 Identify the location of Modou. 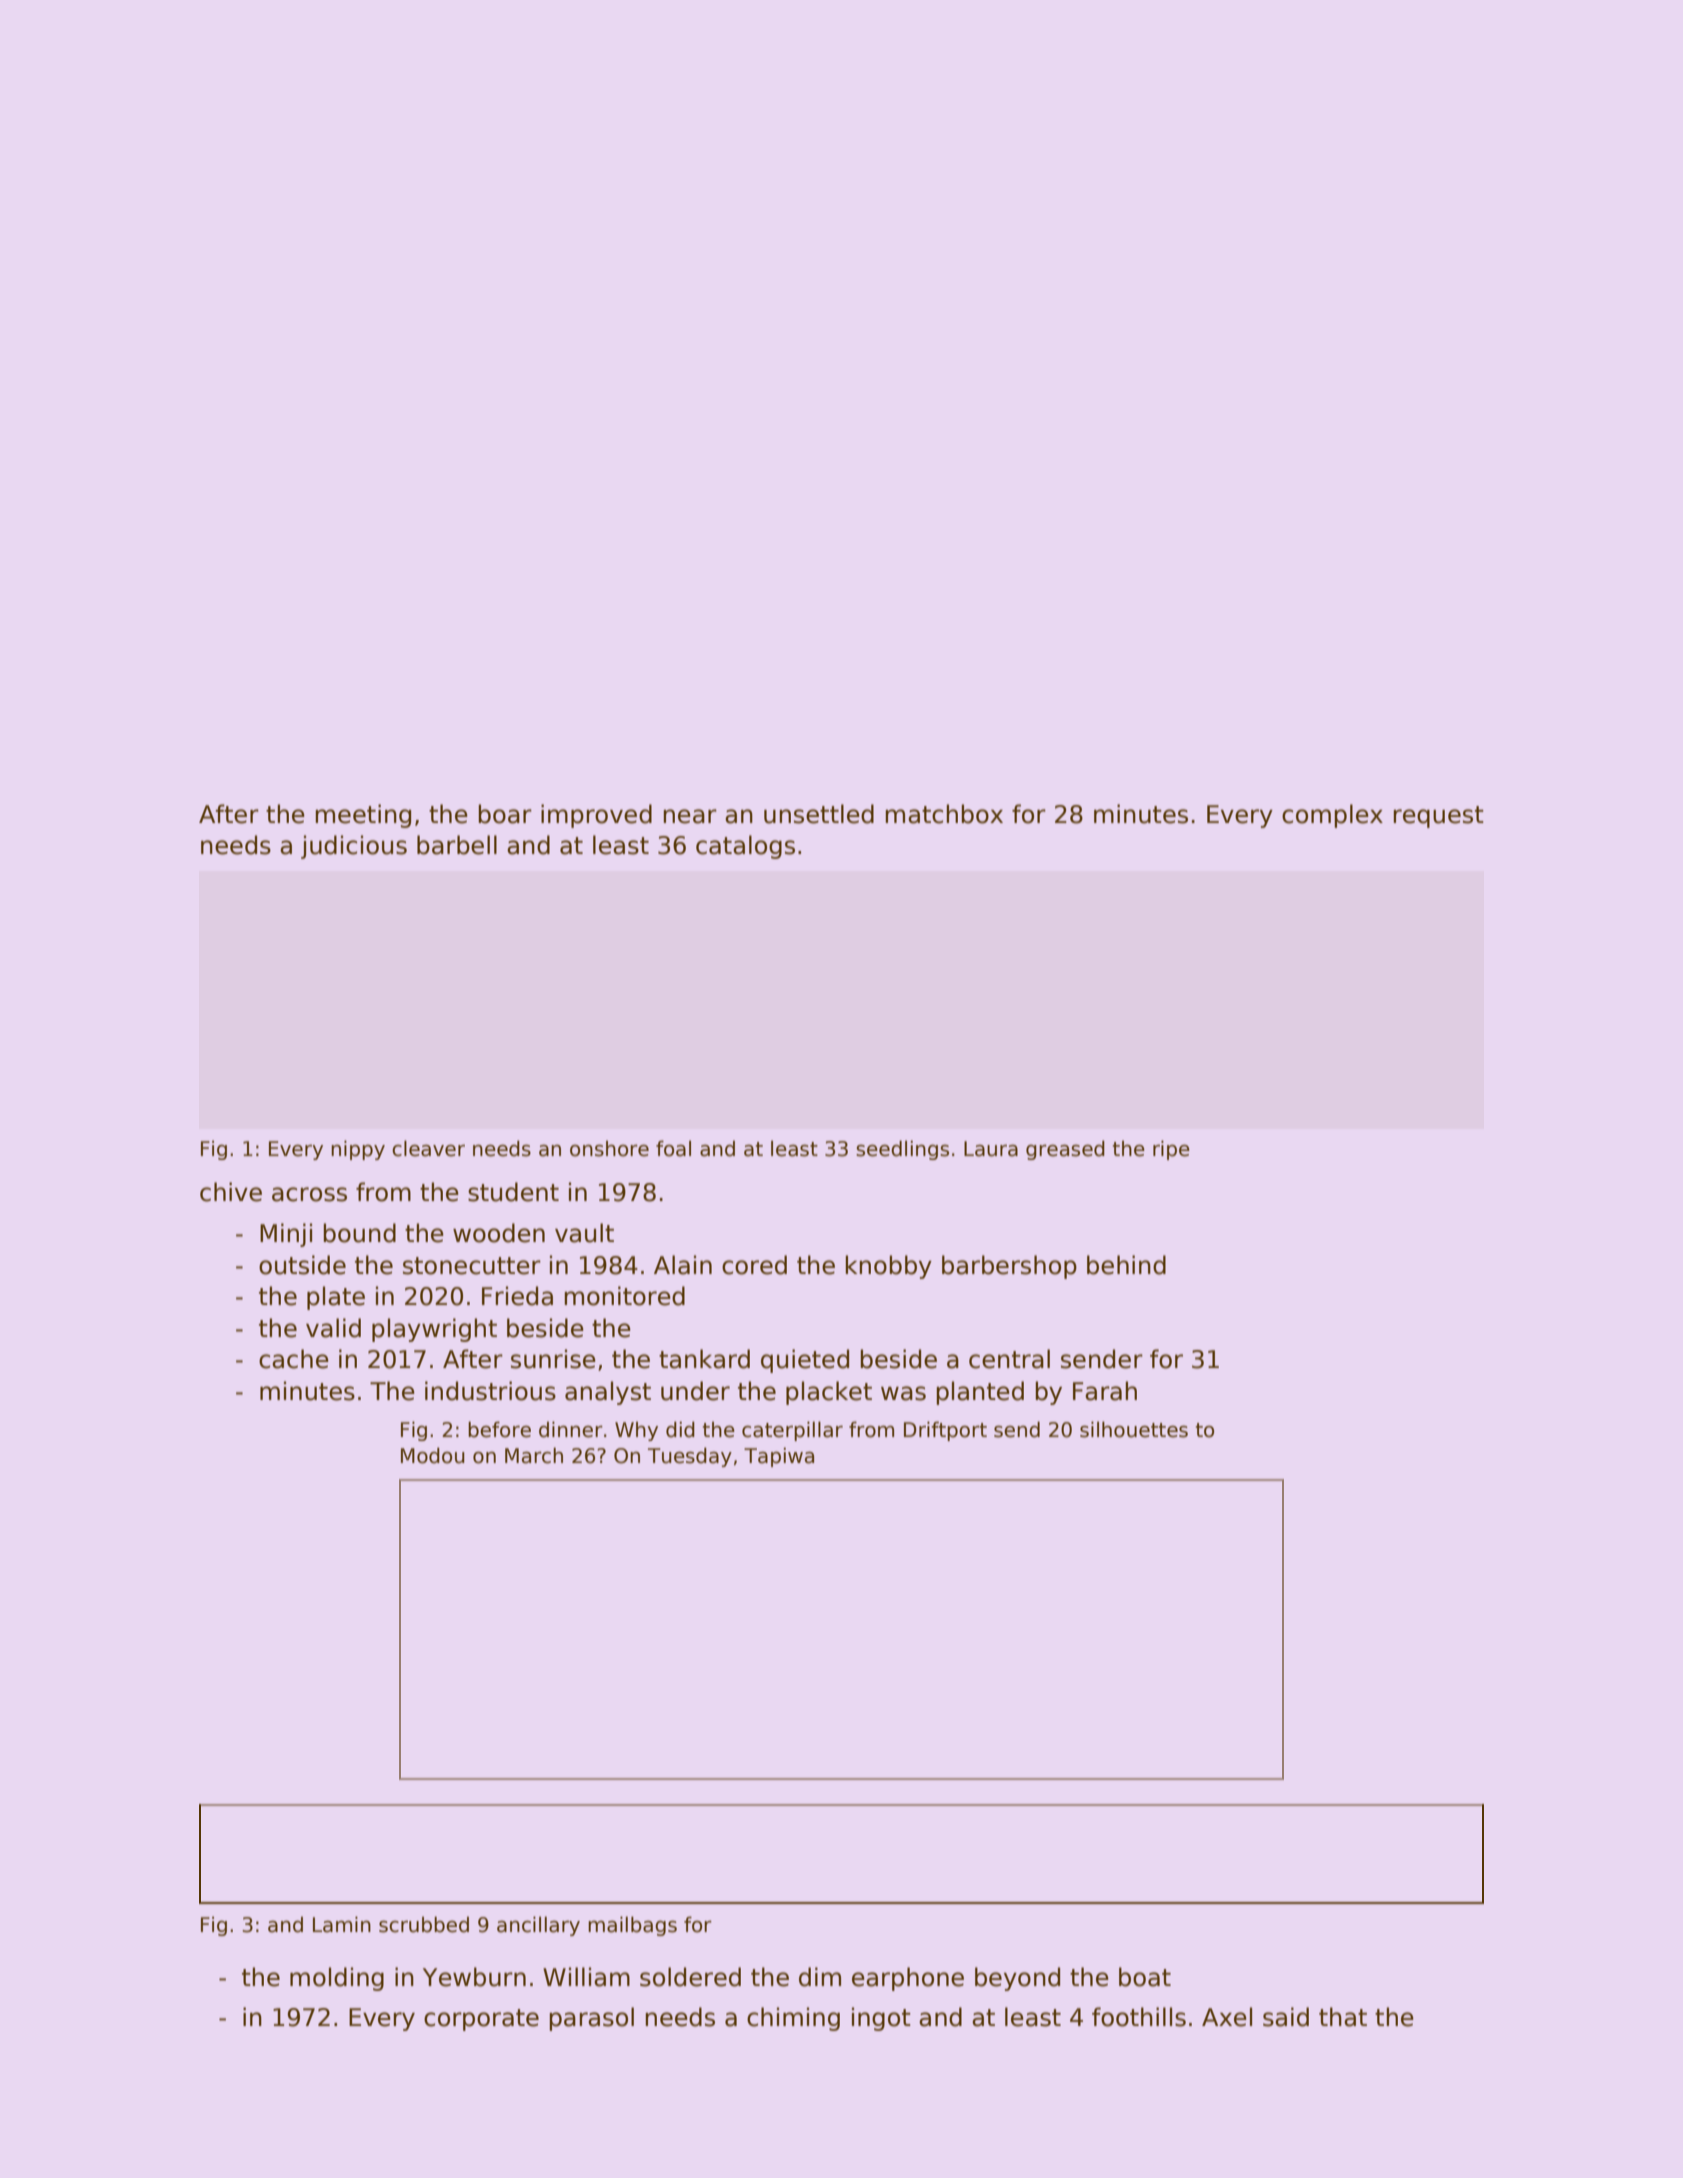
(433, 1455).
